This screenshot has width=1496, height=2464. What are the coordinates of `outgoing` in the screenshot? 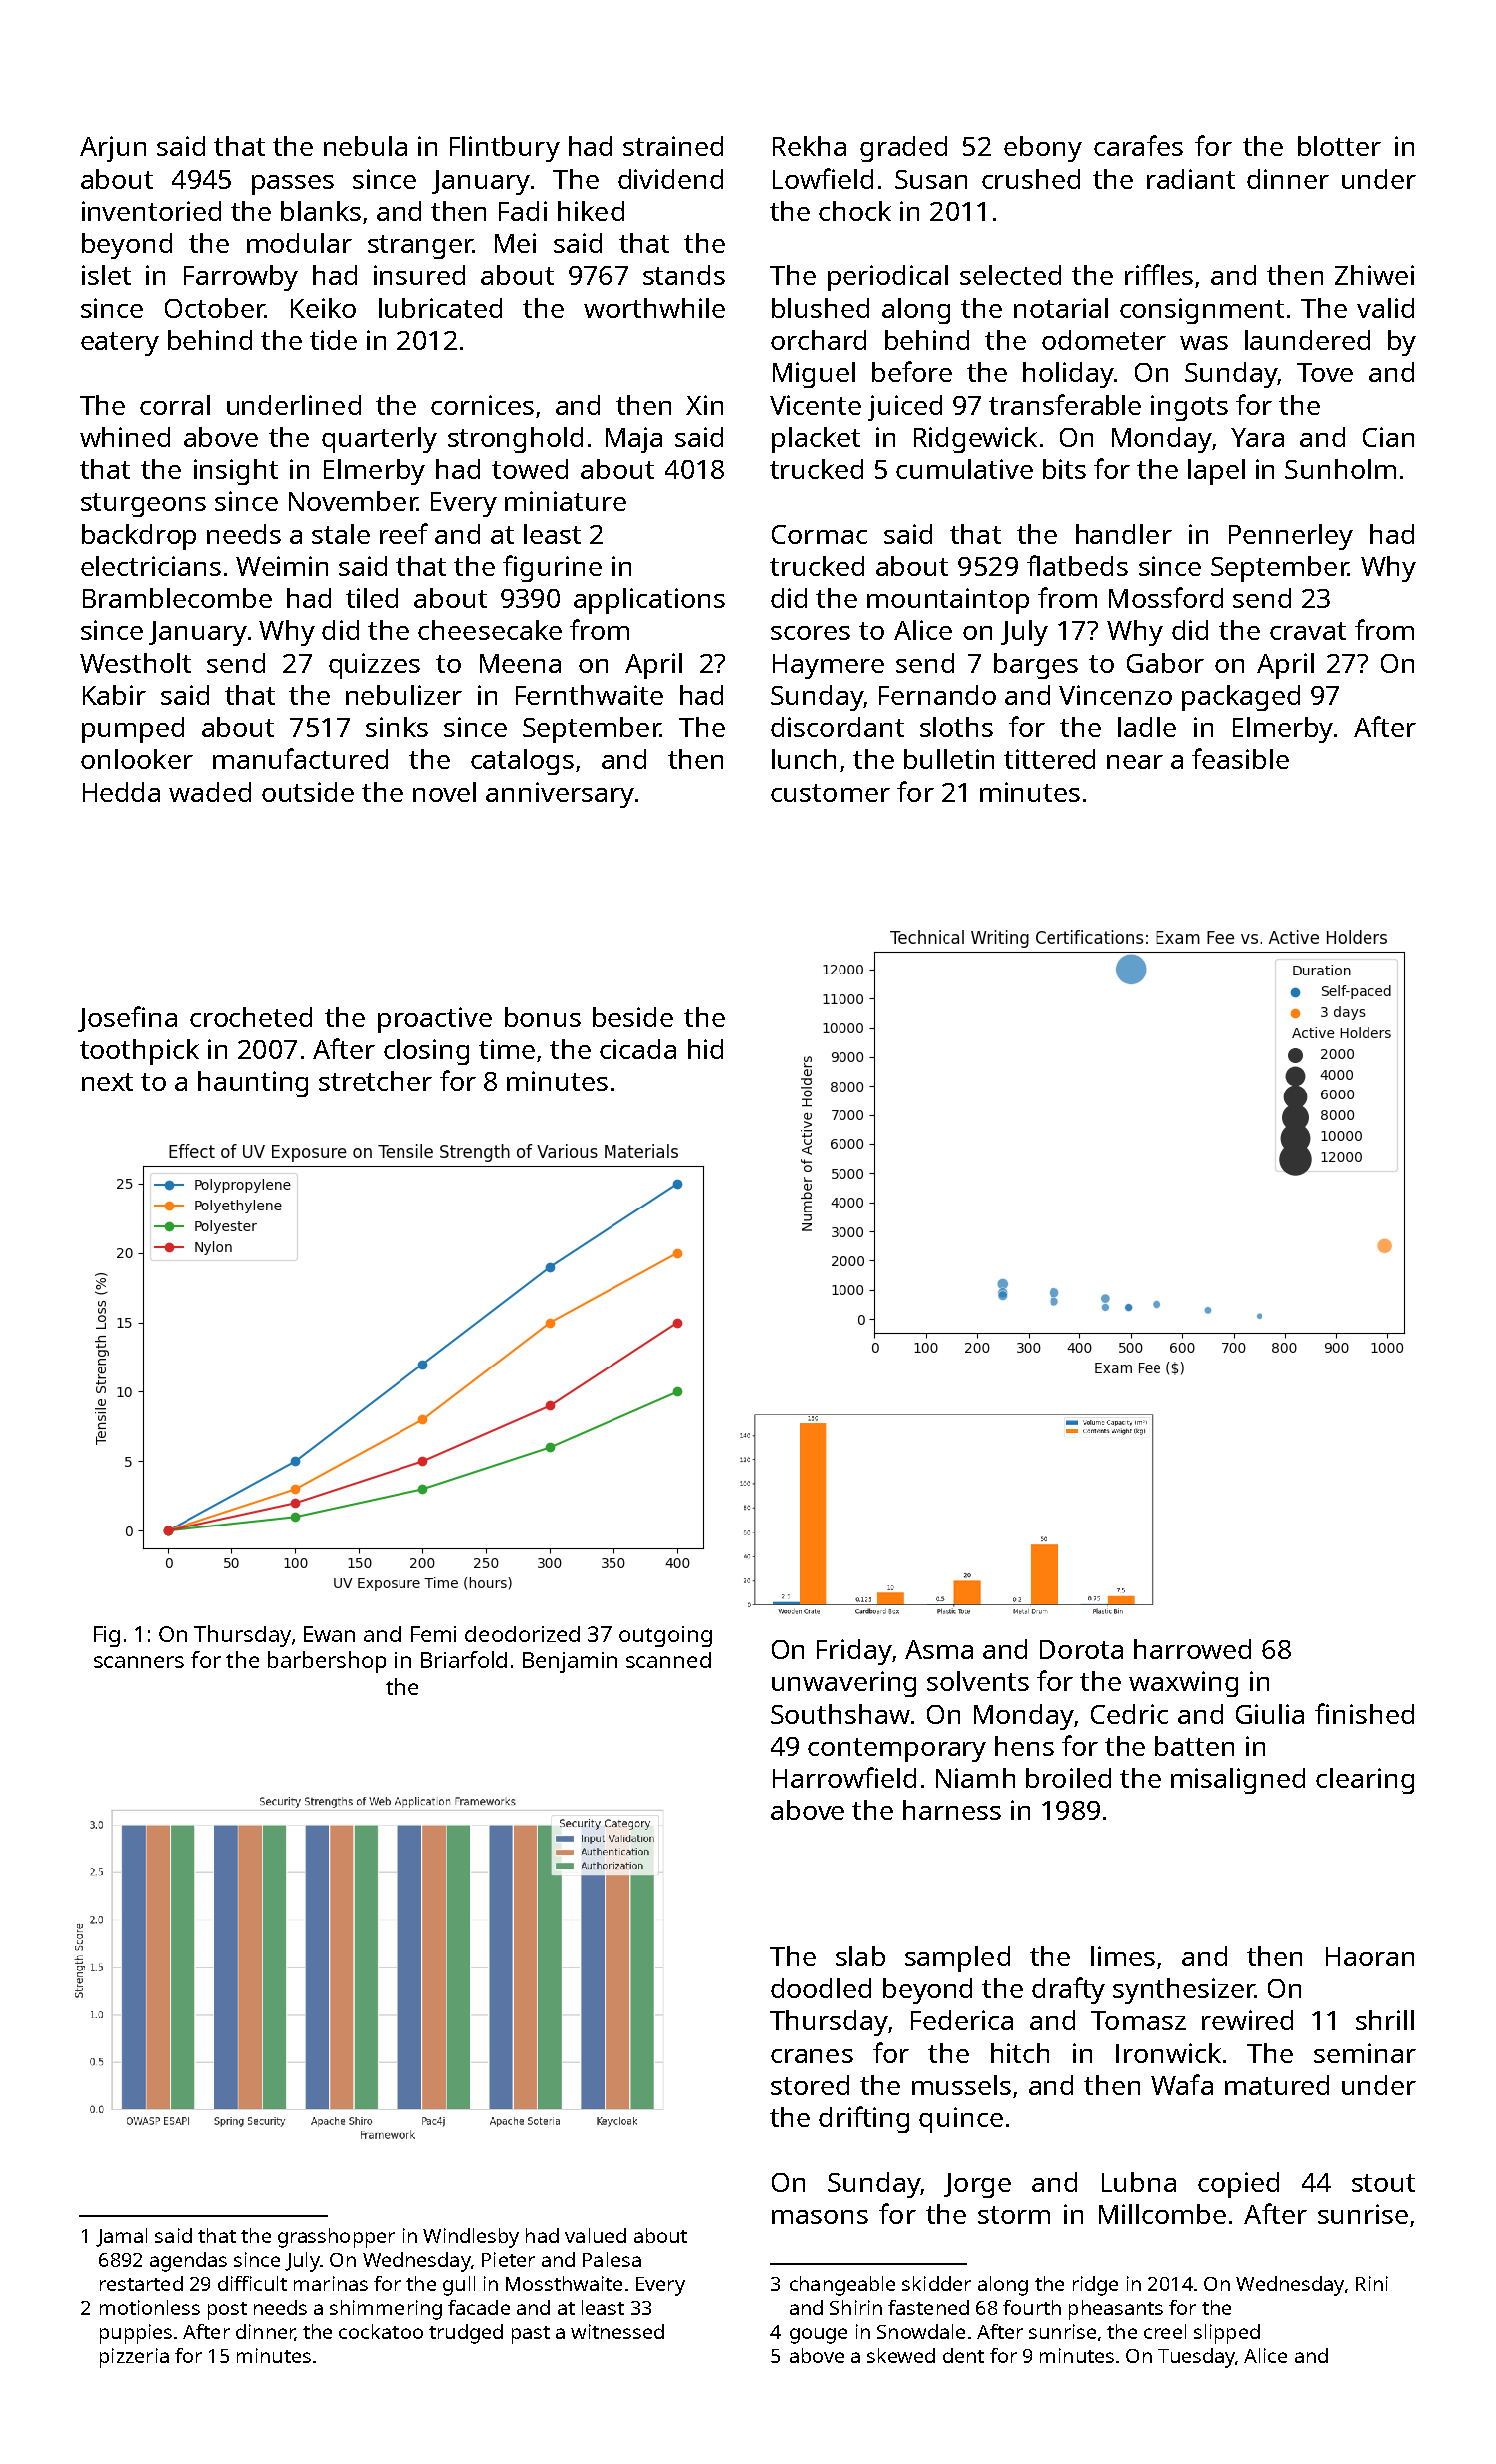 It's located at (665, 1636).
